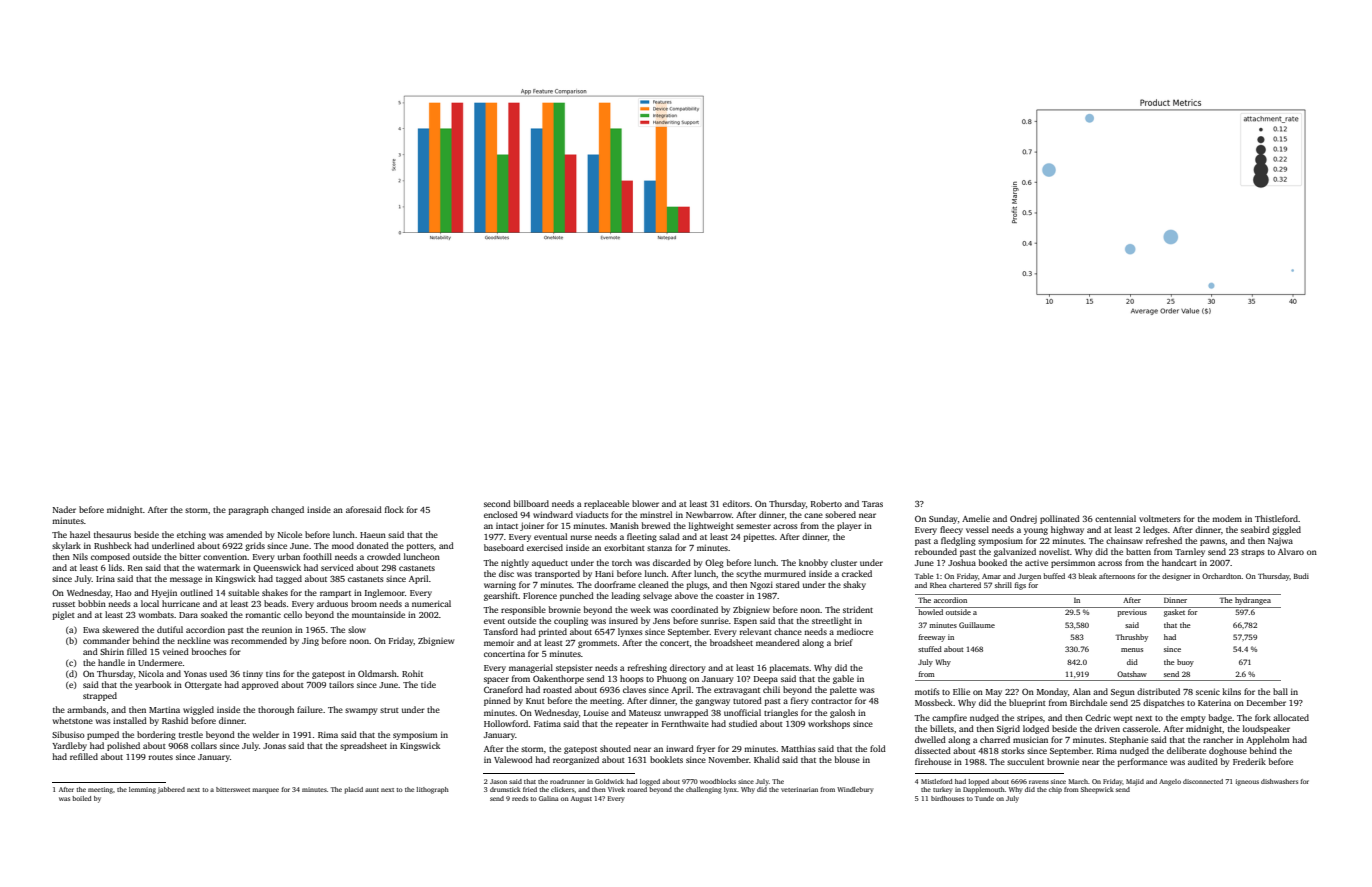 This screenshot has width=1372, height=887. Describe the element at coordinates (106, 640) in the screenshot. I see `commander` at that location.
